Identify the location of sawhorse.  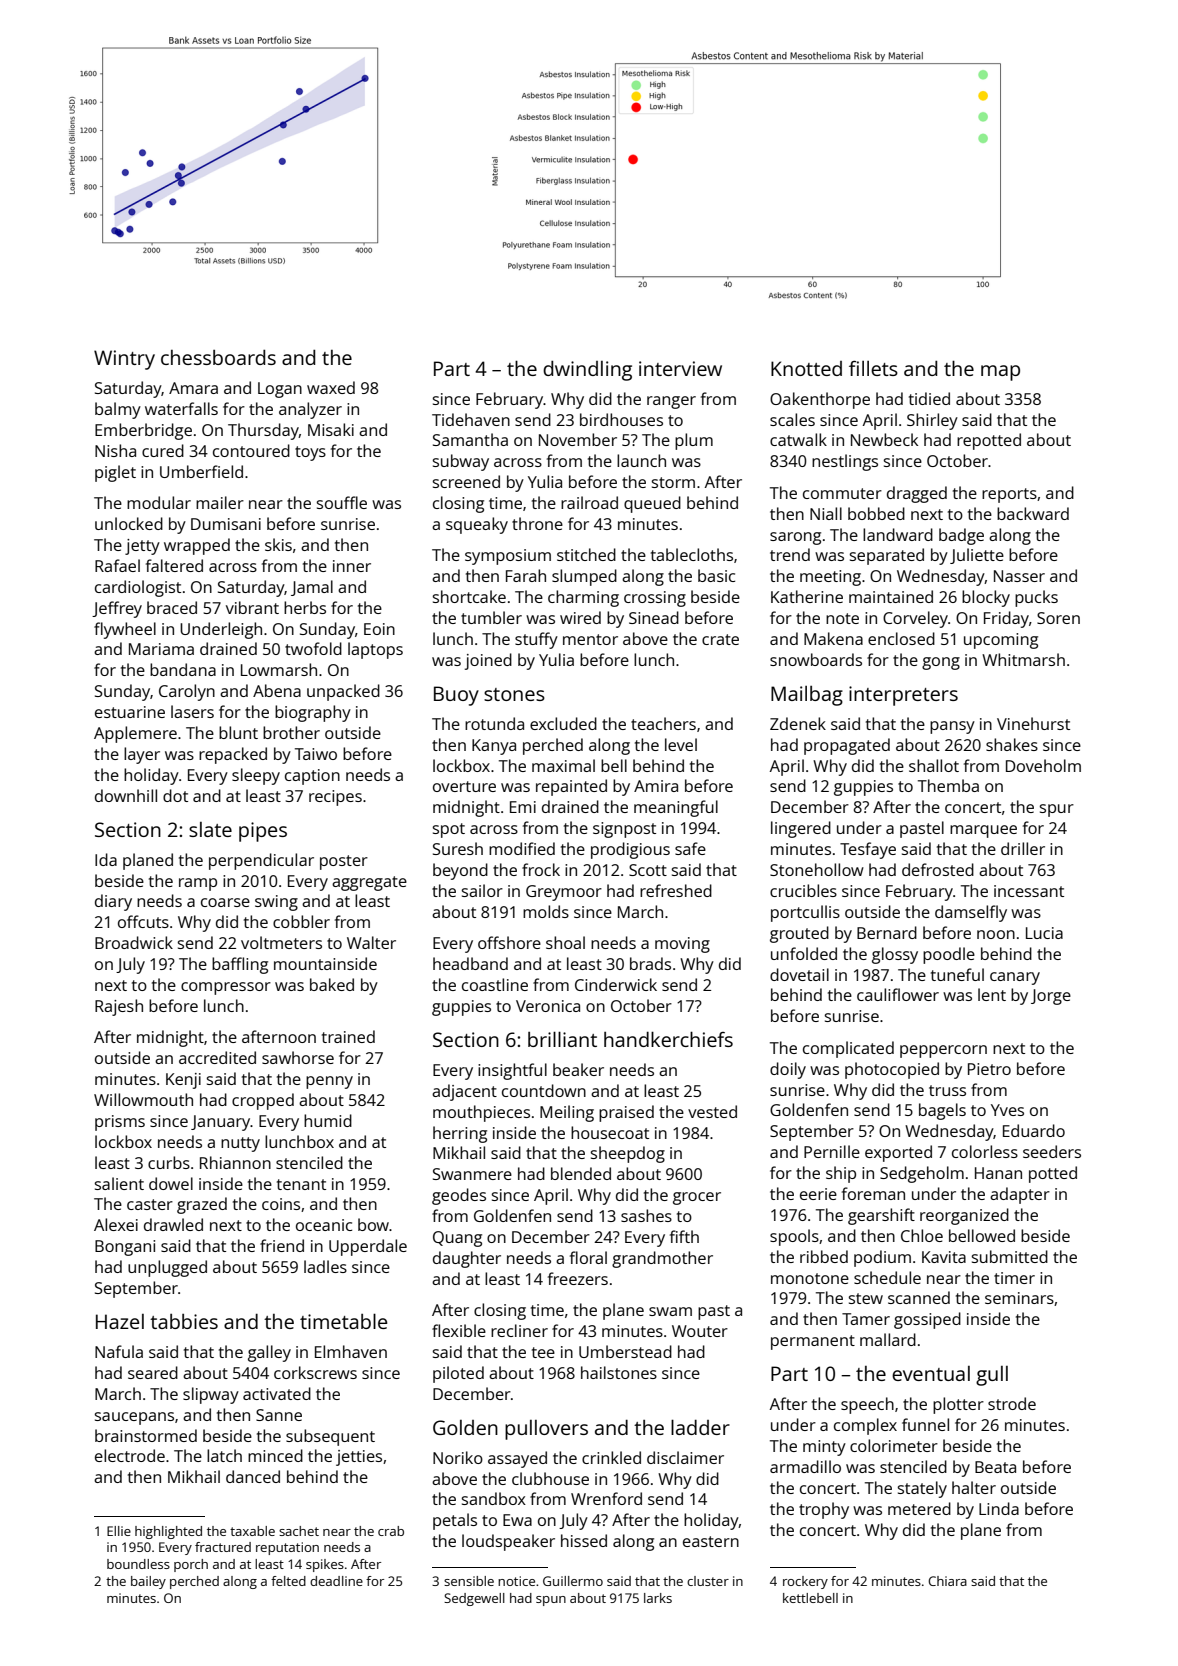
(298, 1057).
